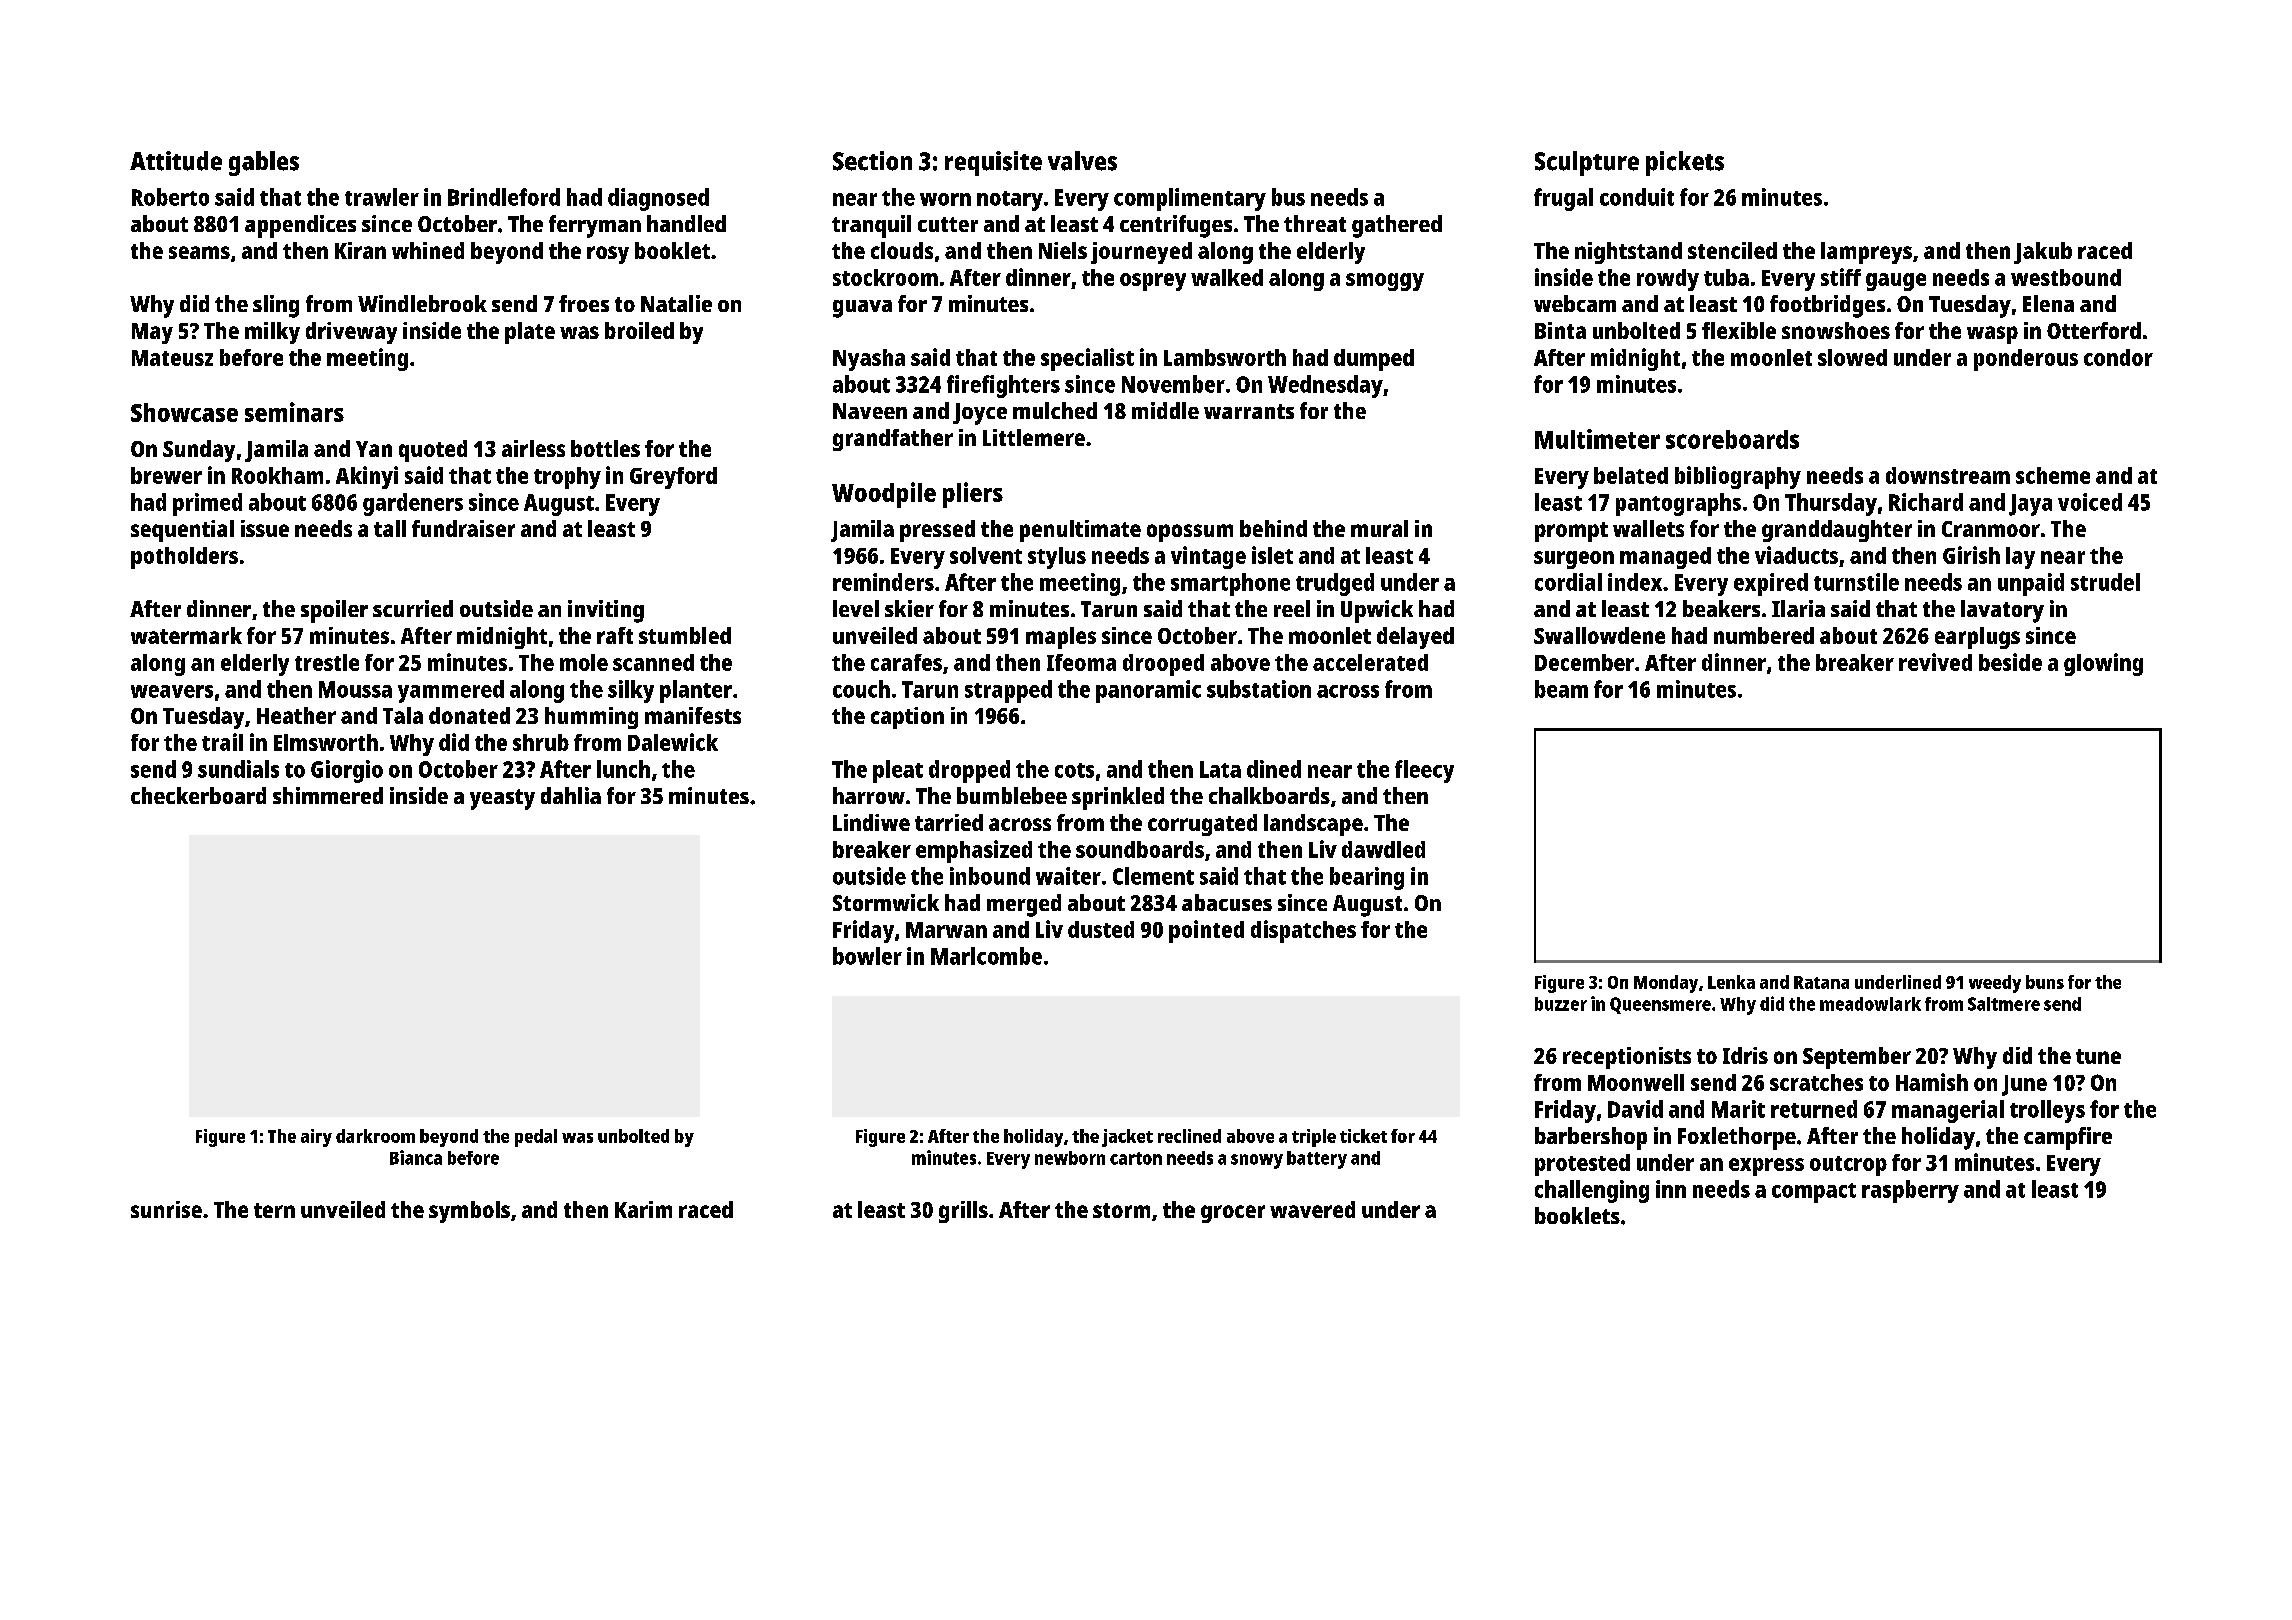  What do you see at coordinates (1087, 359) in the screenshot?
I see `specialist` at bounding box center [1087, 359].
